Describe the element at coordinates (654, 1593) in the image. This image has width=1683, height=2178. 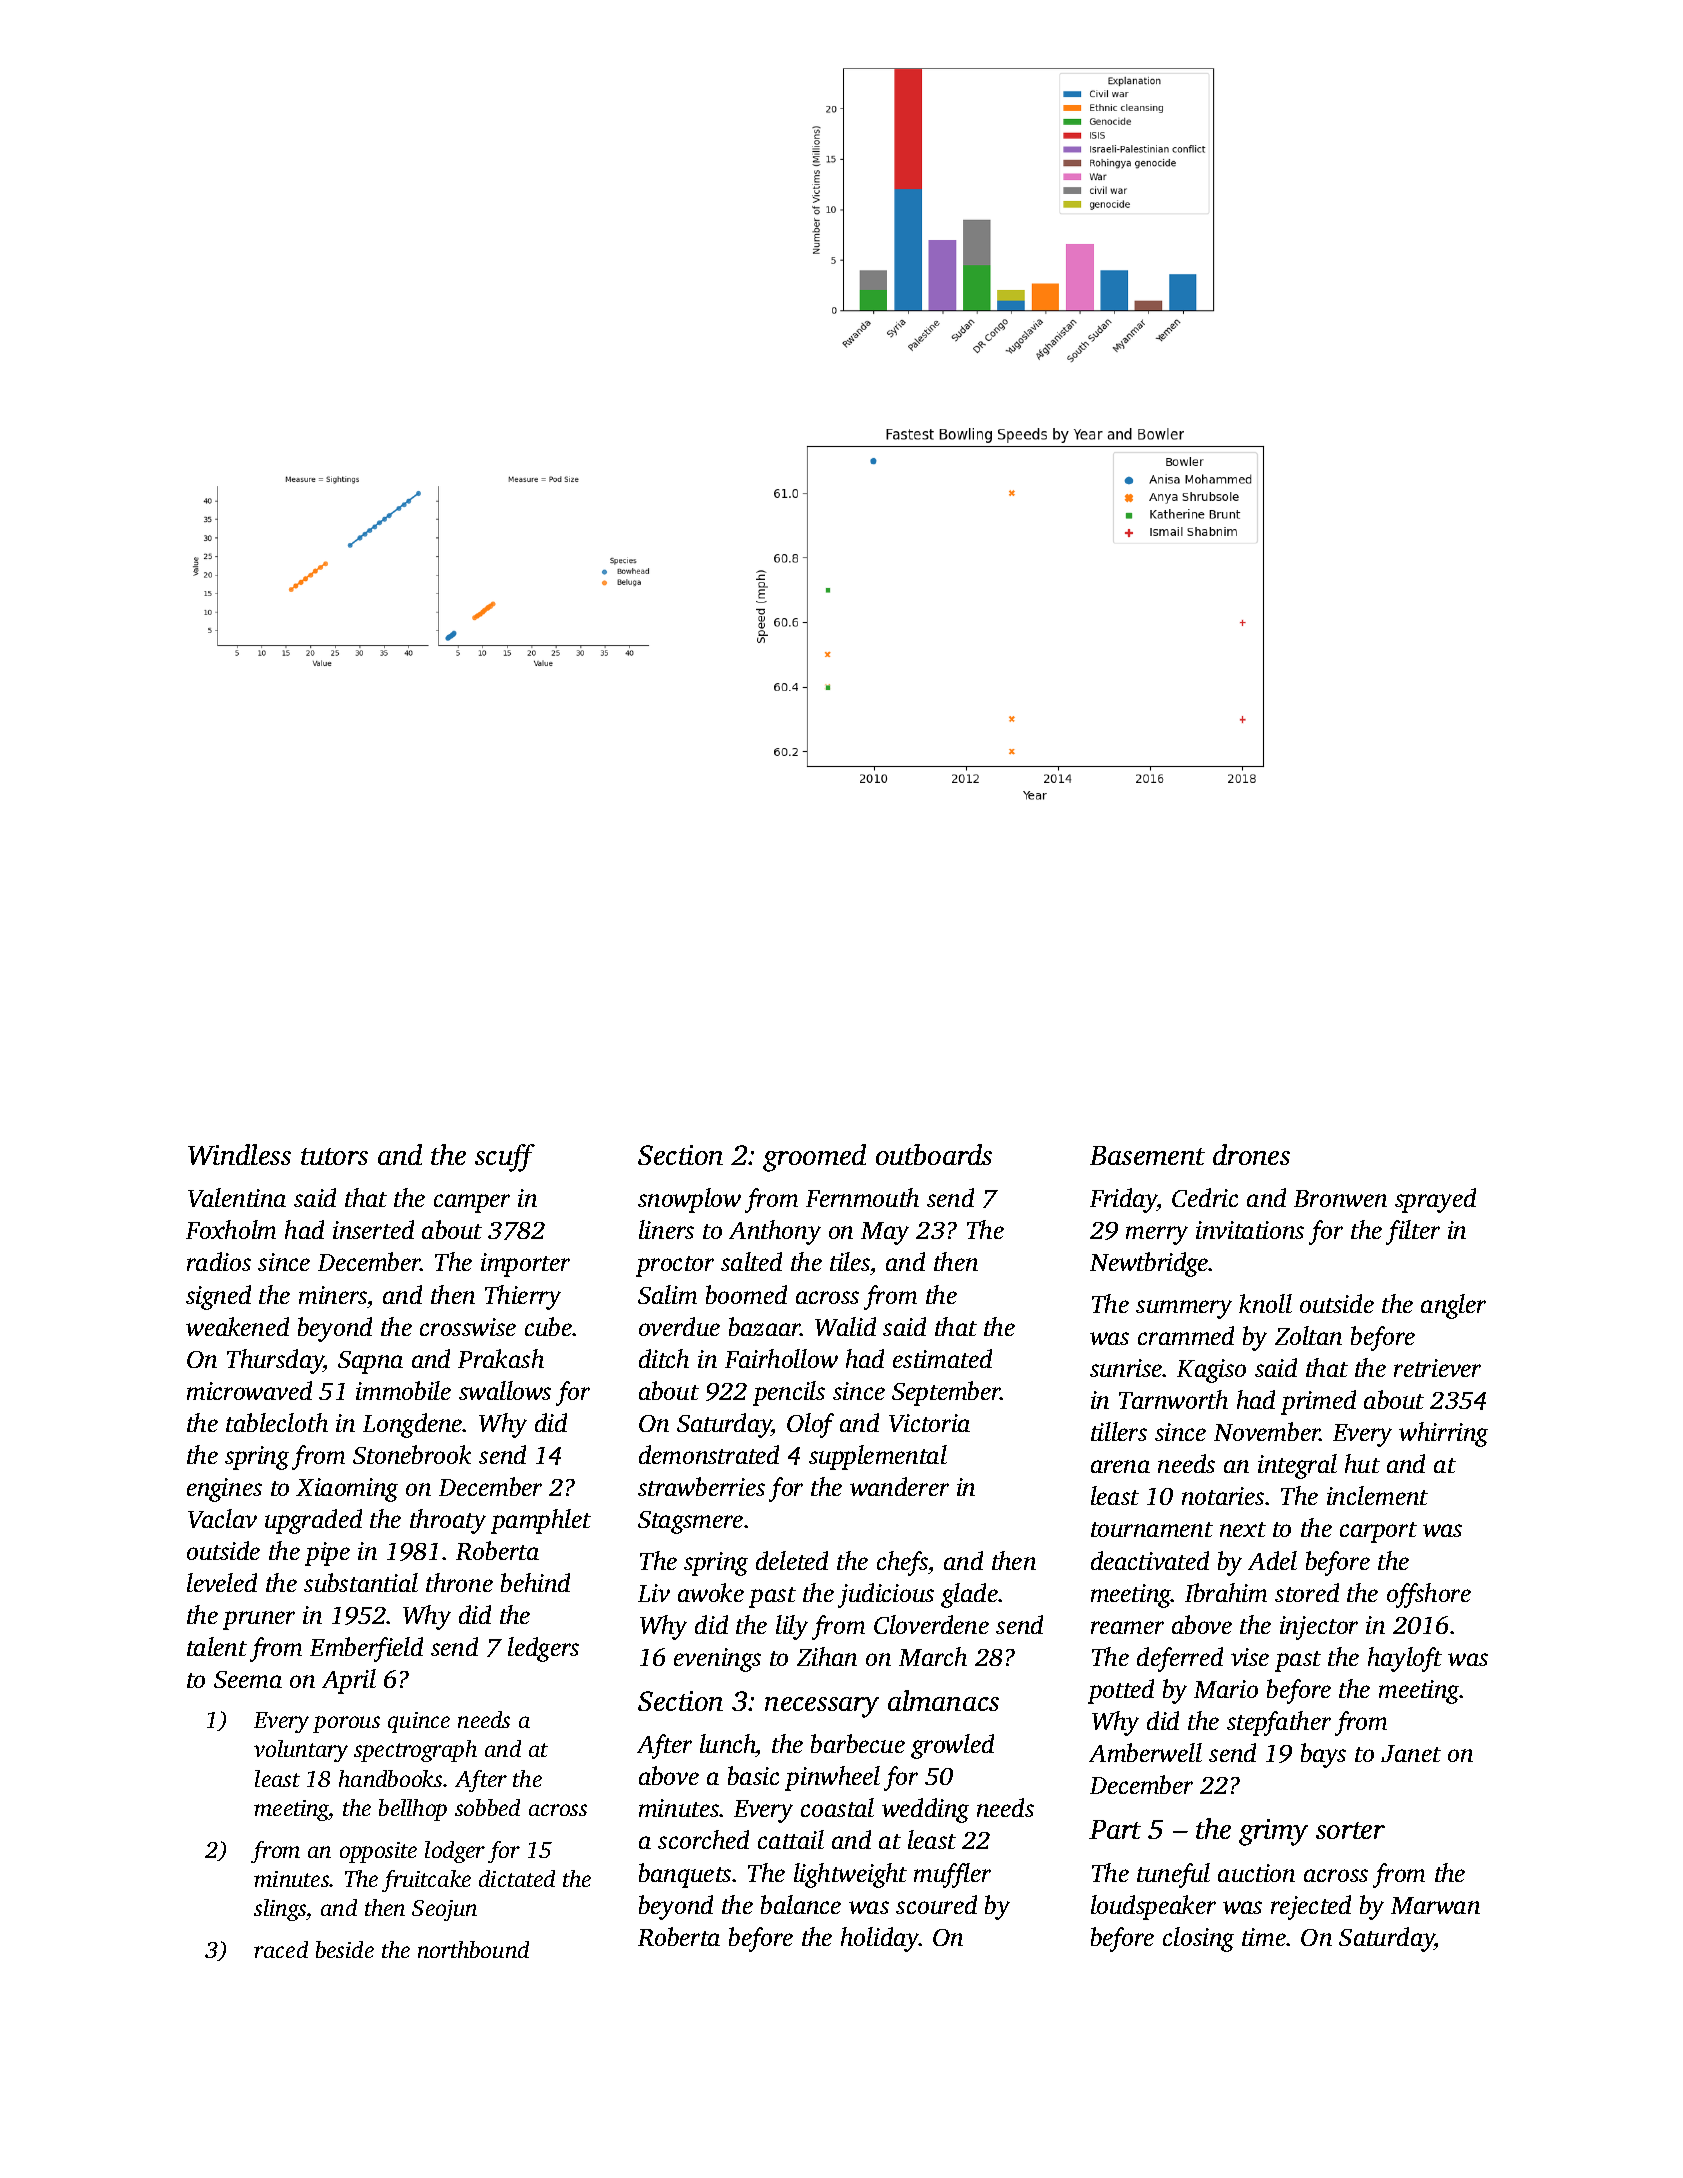
I see `Liv` at that location.
